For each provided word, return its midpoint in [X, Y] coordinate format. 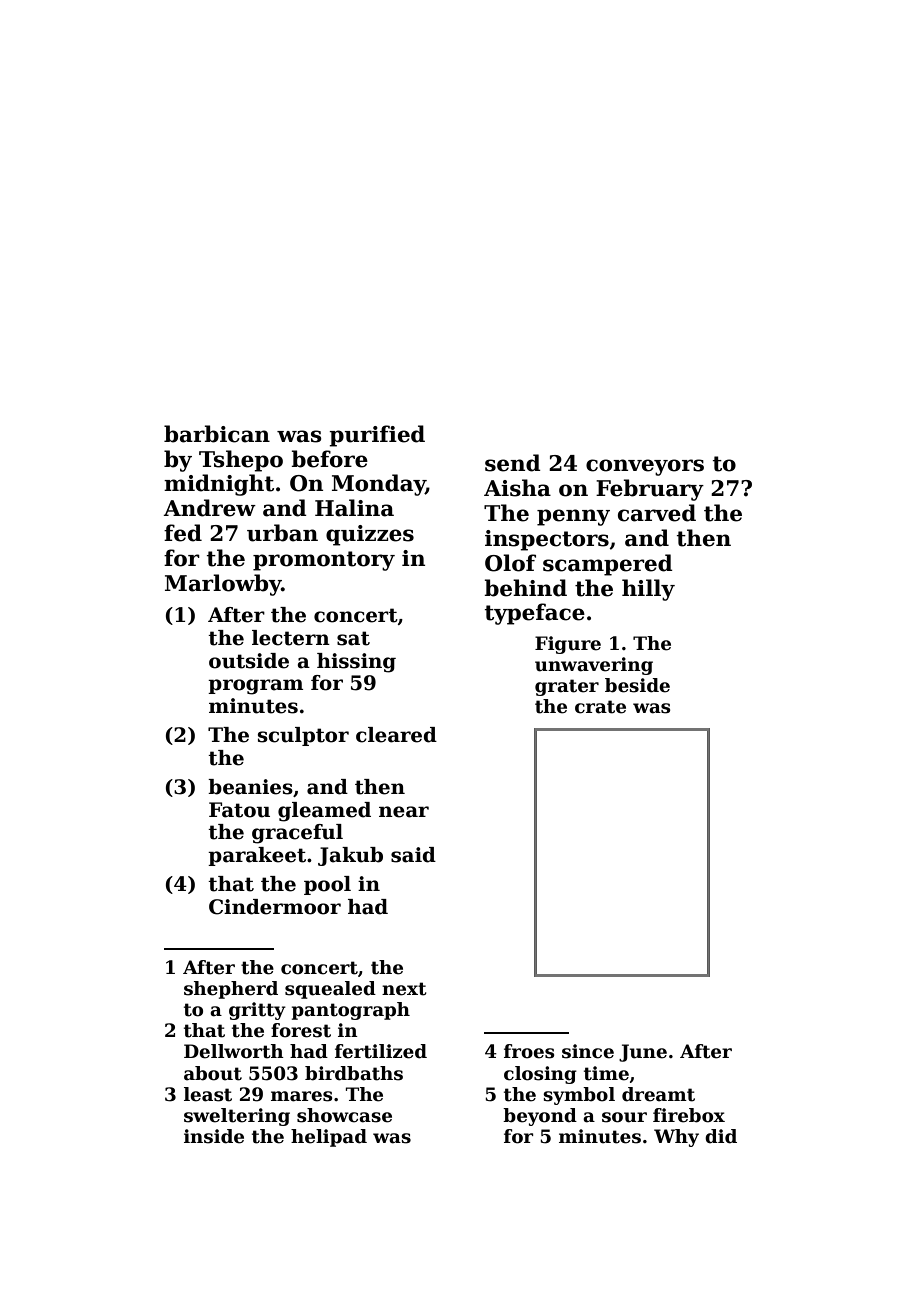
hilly [648, 590]
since [588, 1051]
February [650, 490]
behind [525, 588]
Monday [379, 485]
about [213, 1073]
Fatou [239, 810]
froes [529, 1051]
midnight [219, 485]
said [413, 855]
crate [600, 707]
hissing [356, 663]
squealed [330, 990]
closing [540, 1075]
